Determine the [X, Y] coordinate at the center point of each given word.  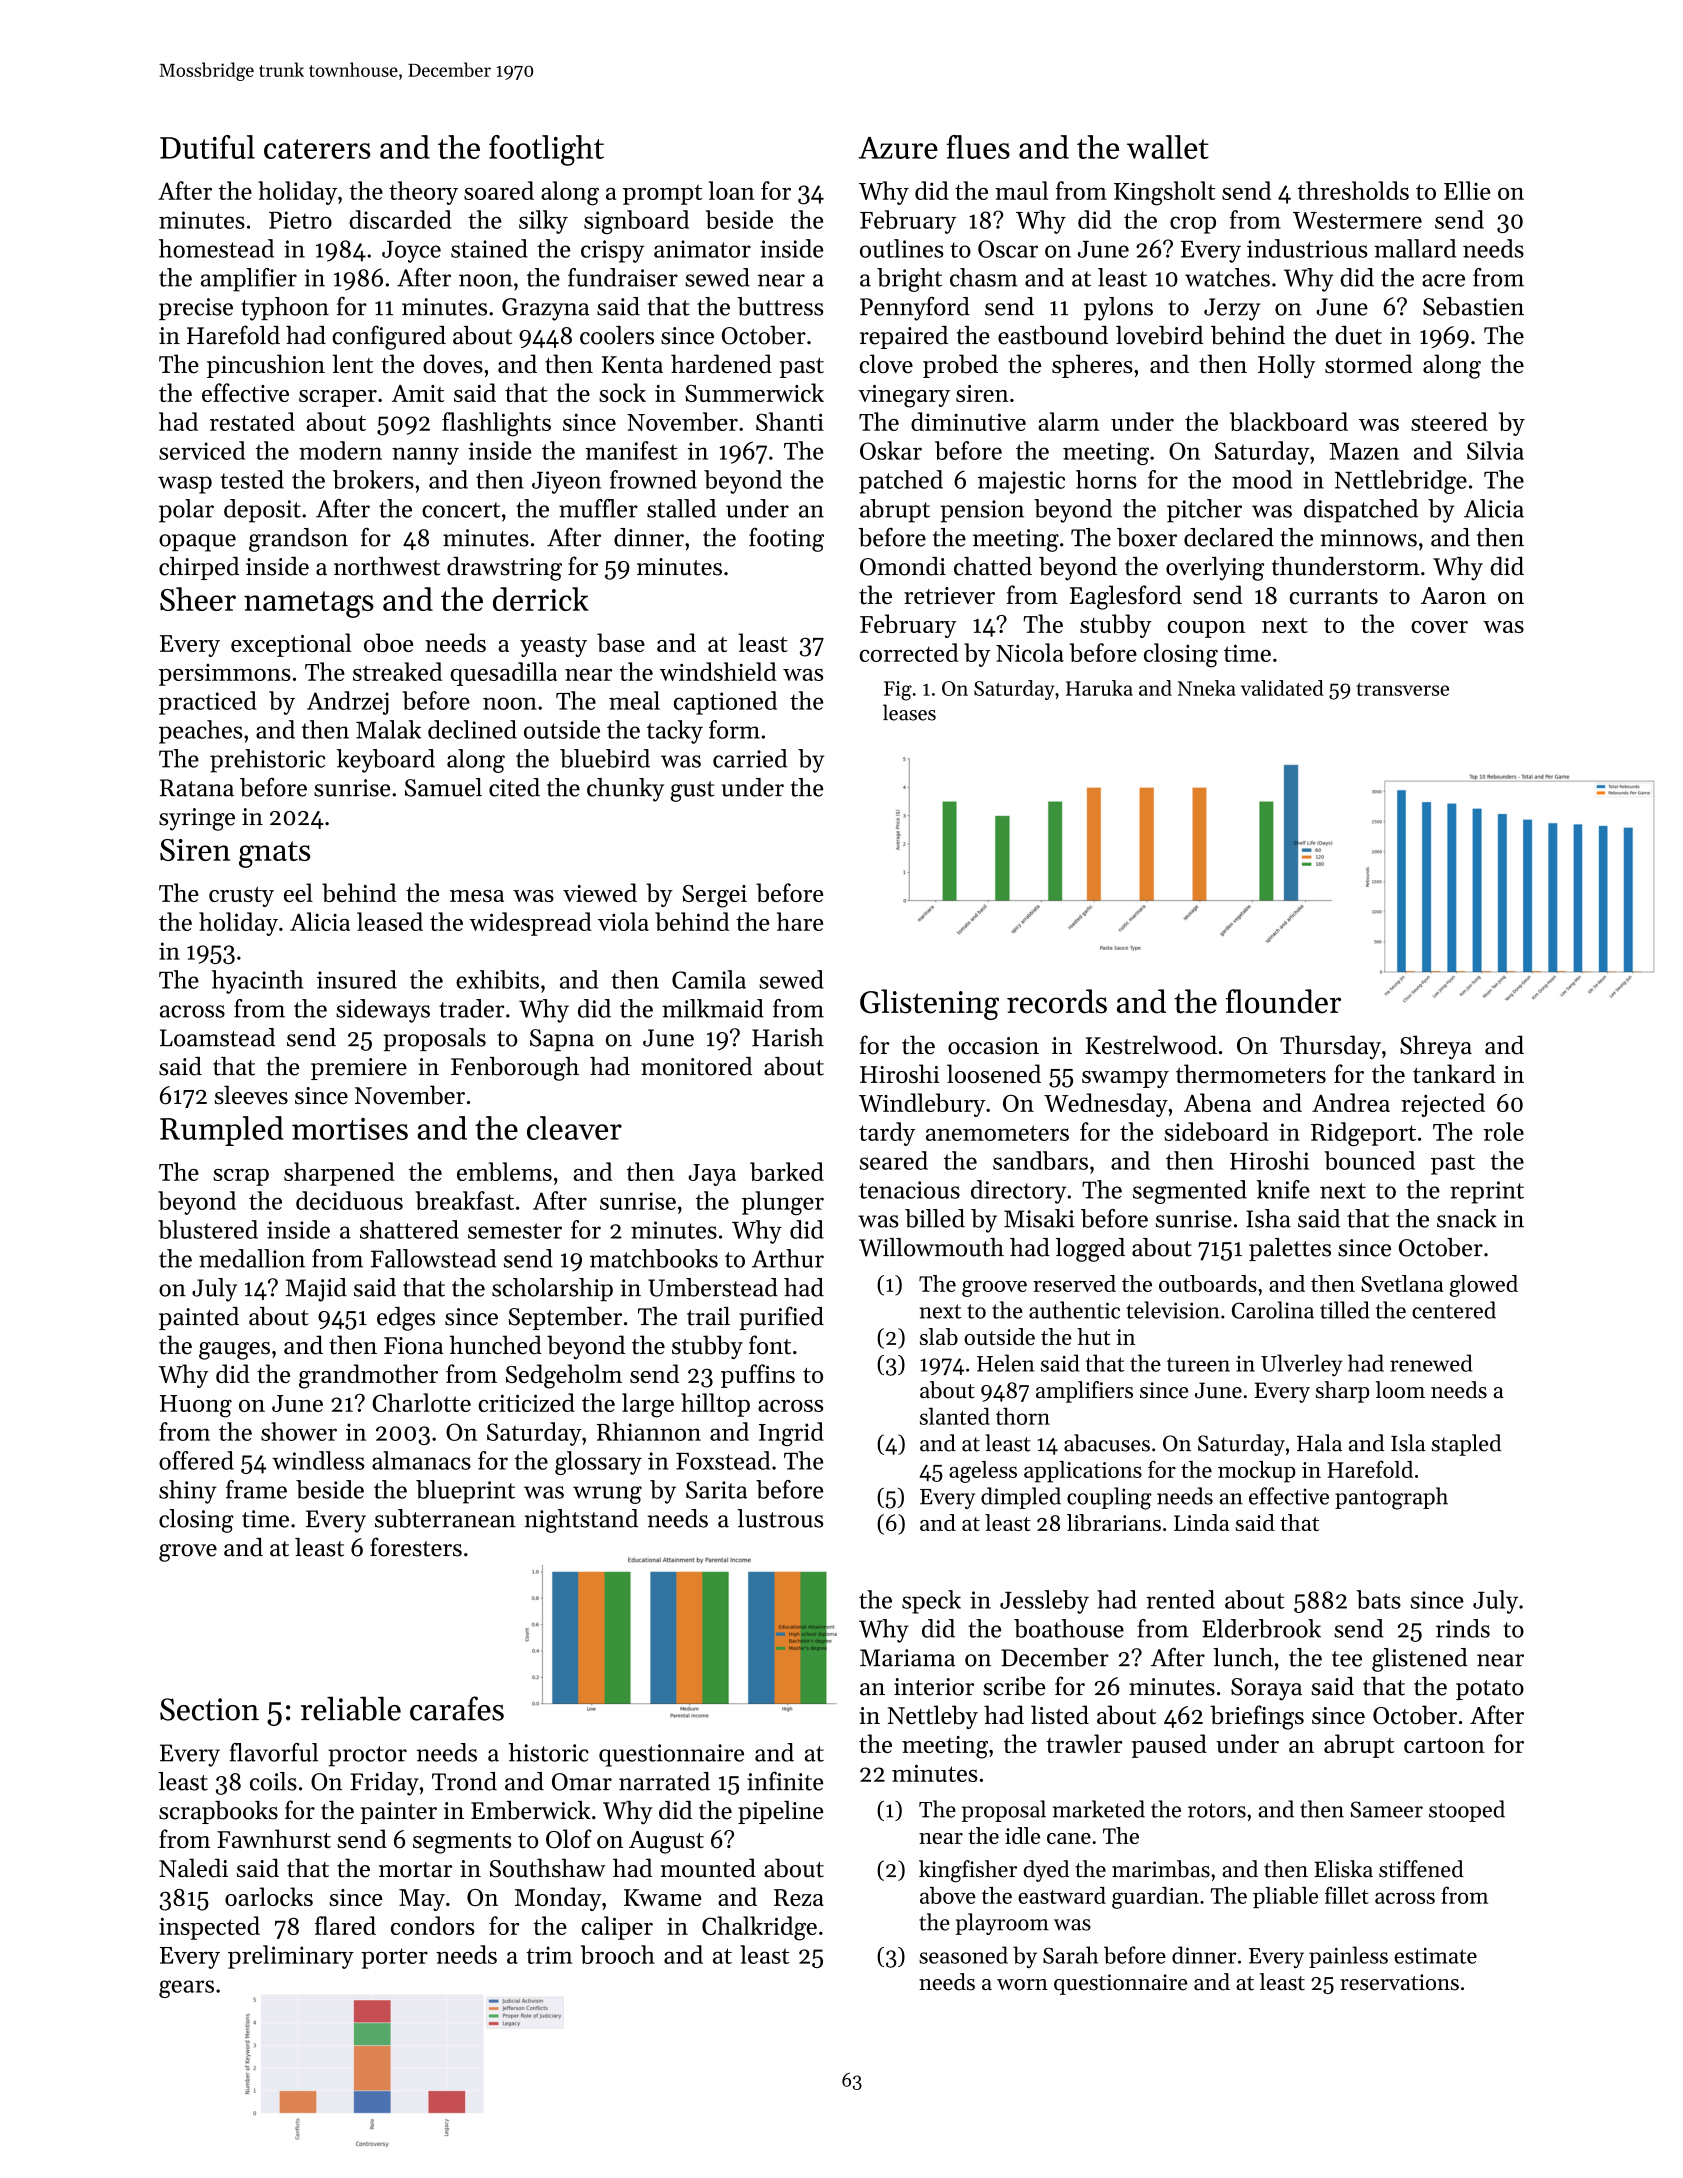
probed [960, 366]
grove [188, 1553]
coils [273, 1781]
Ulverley [1302, 1365]
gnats [274, 854]
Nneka [1206, 688]
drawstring [504, 569]
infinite [785, 1781]
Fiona [413, 1346]
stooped [1467, 1811]
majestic [1021, 482]
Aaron [1453, 596]
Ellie [1467, 190]
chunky [625, 790]
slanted [955, 1416]
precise [196, 309]
